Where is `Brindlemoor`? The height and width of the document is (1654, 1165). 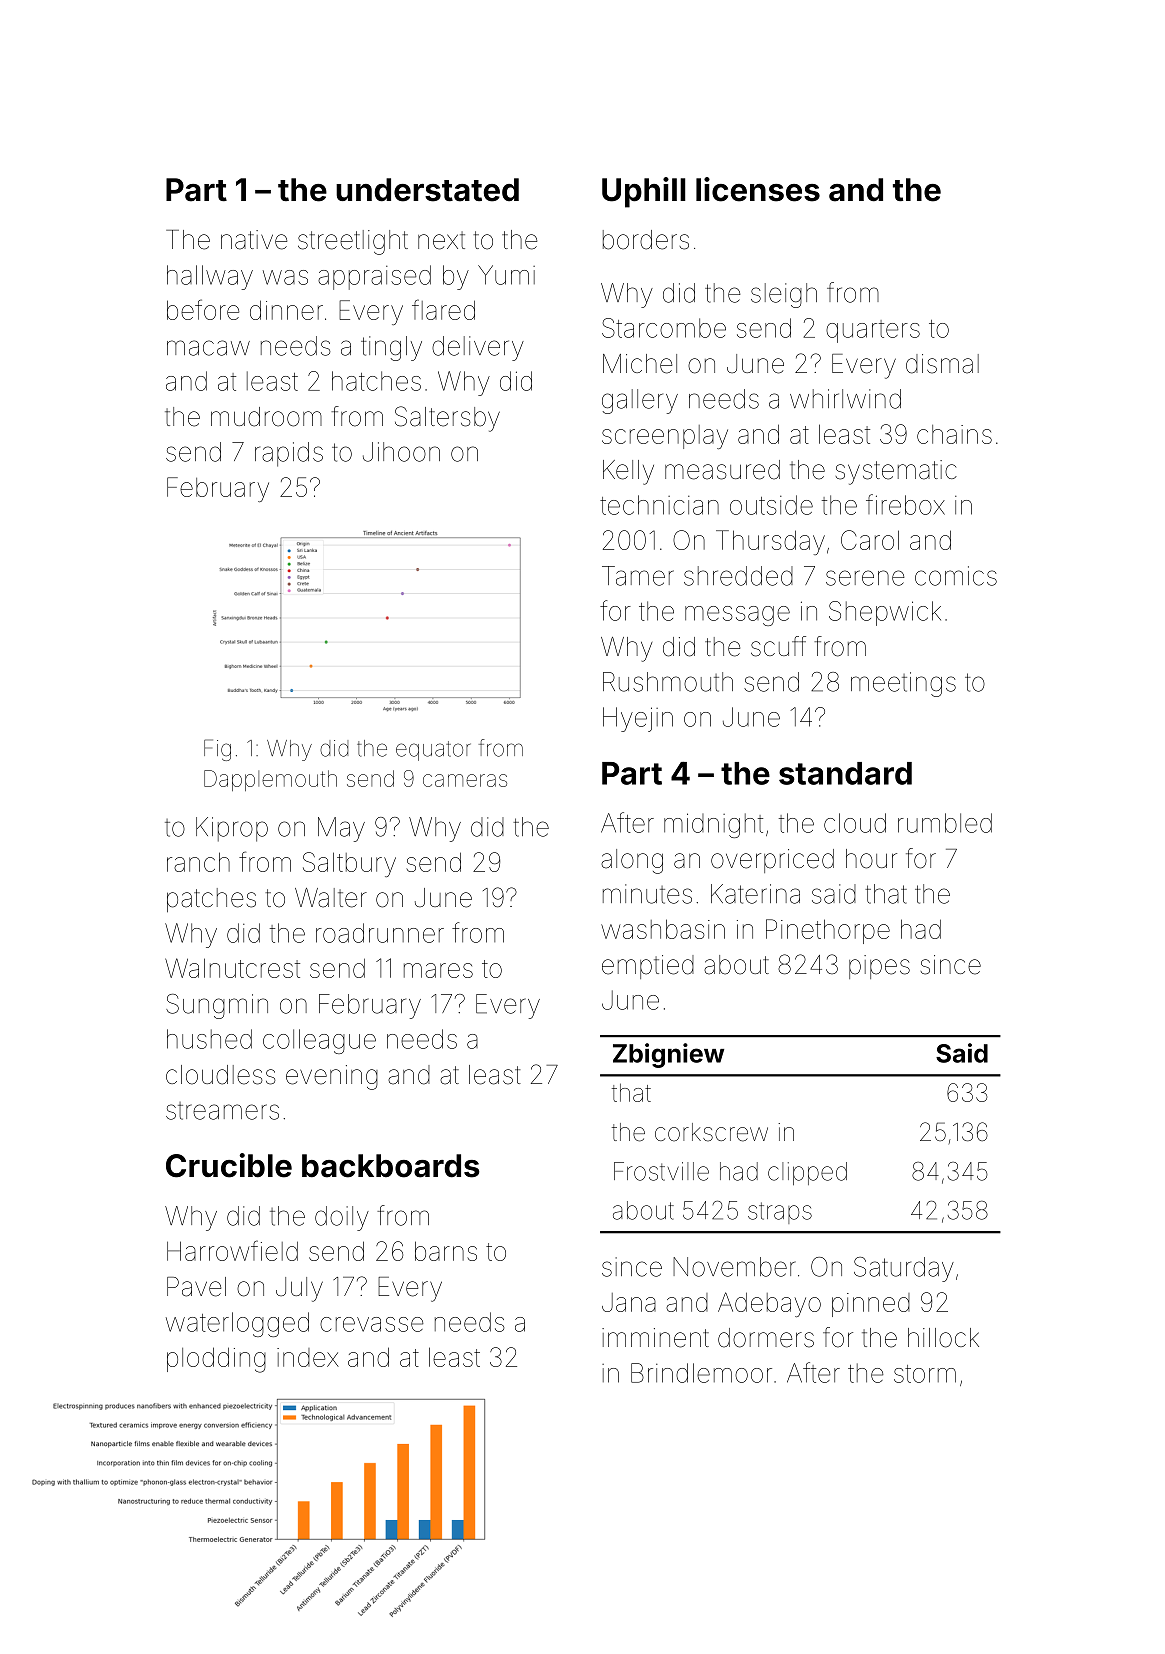 Brindlemoor is located at coordinates (701, 1373).
